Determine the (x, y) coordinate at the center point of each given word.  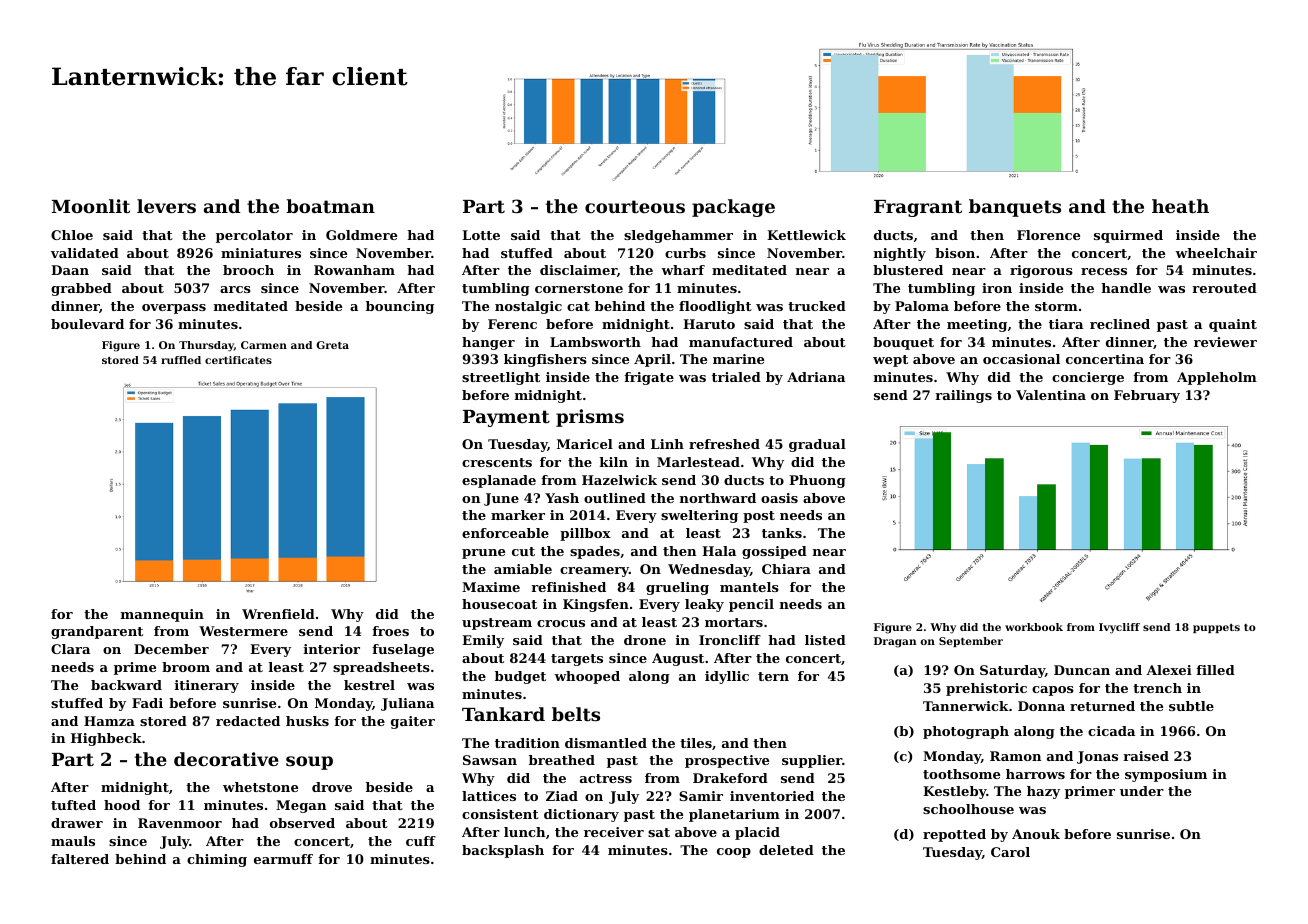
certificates (238, 360)
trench (1157, 688)
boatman (330, 206)
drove (332, 787)
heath (1180, 206)
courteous (635, 206)
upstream (497, 624)
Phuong (817, 481)
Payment (506, 418)
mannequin (162, 615)
